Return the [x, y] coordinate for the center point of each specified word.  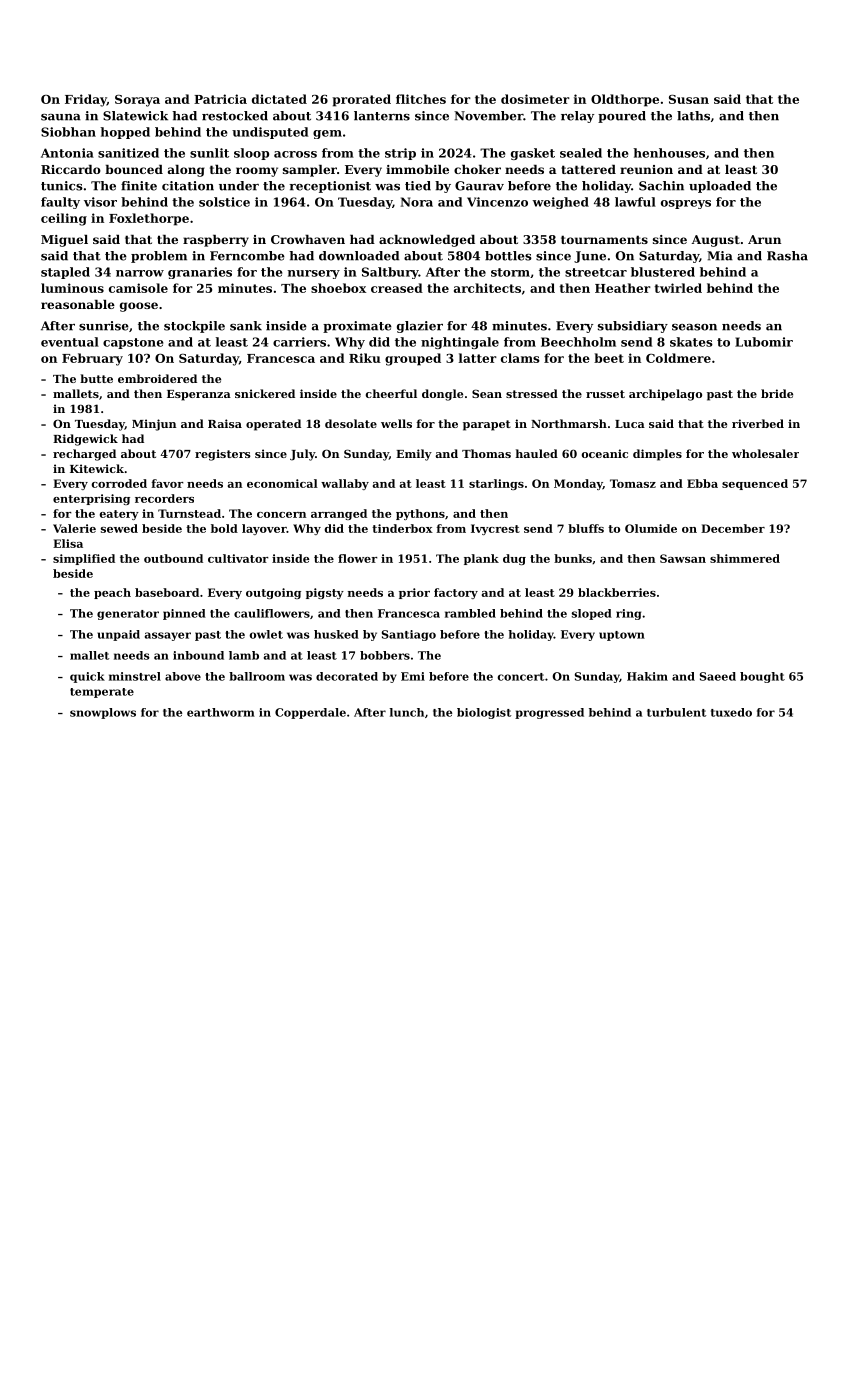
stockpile [194, 327]
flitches [421, 99]
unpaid [118, 635]
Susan [689, 99]
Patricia [220, 99]
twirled [678, 288]
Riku [365, 358]
